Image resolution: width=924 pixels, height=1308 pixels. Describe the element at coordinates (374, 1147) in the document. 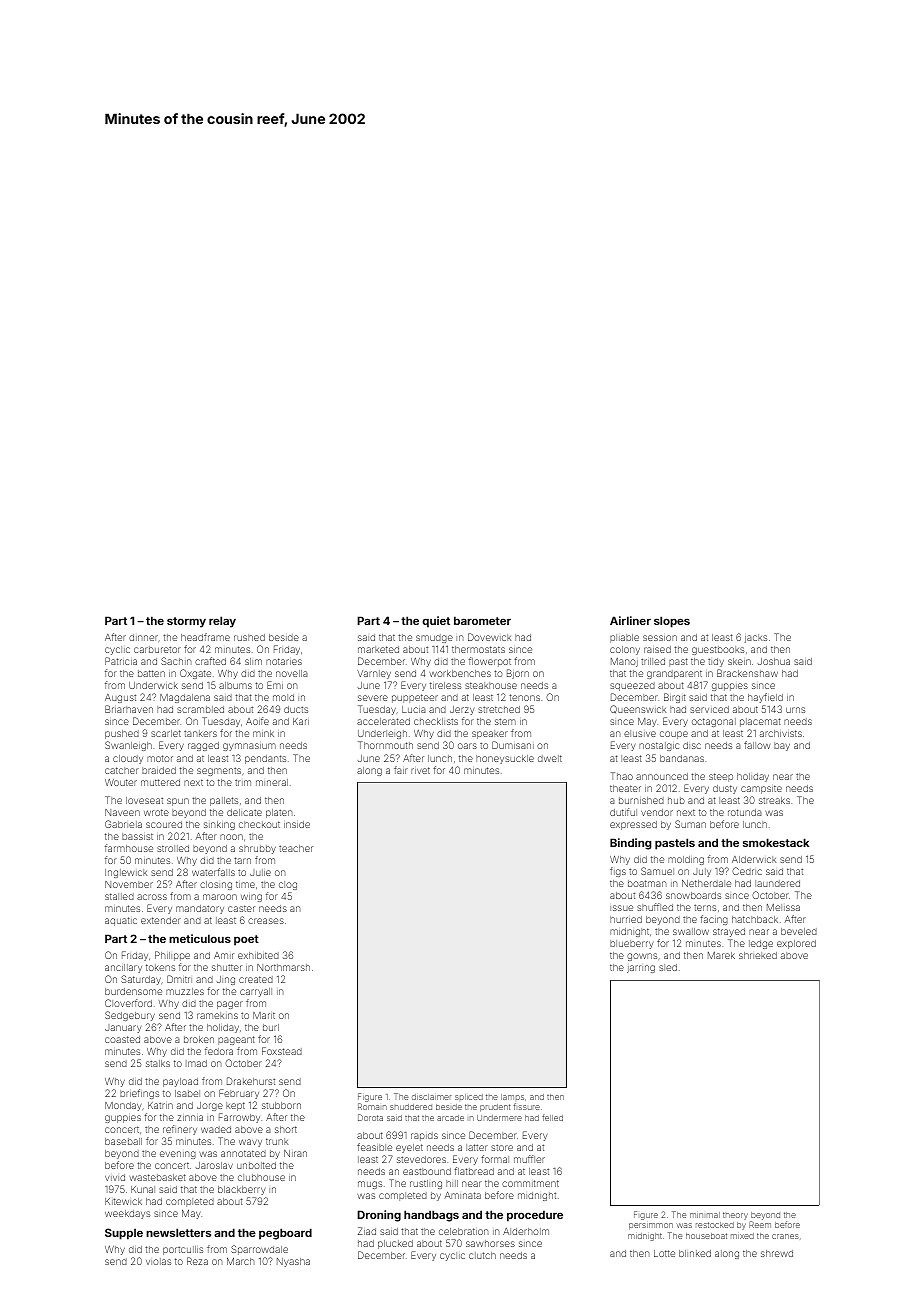

I see `feasible` at that location.
